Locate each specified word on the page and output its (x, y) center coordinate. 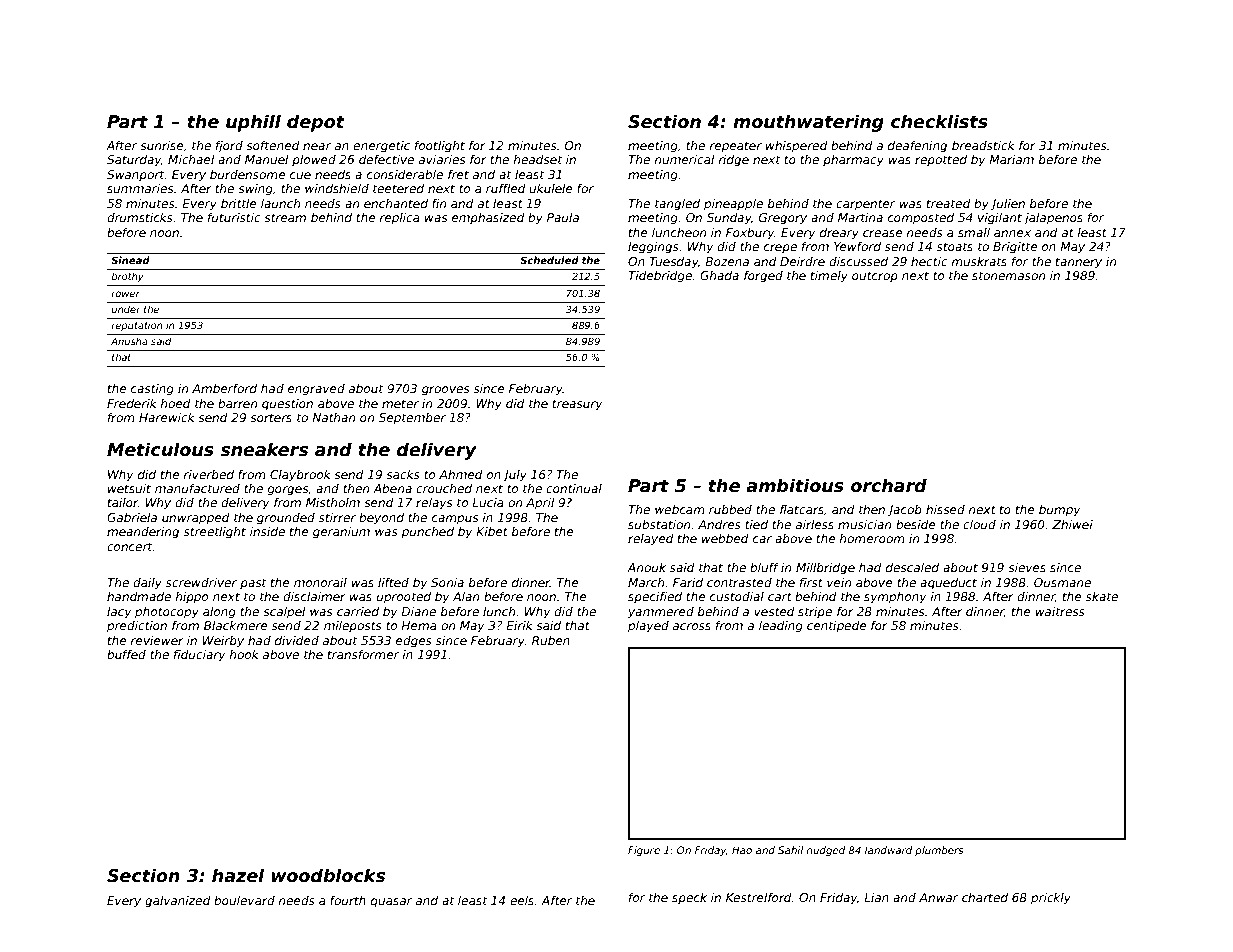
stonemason (1008, 275)
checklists (939, 121)
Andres (719, 524)
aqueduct (948, 584)
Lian (876, 897)
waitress (1060, 611)
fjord (229, 147)
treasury (577, 405)
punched (427, 533)
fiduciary (200, 656)
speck (689, 899)
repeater (736, 147)
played (648, 627)
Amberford (224, 388)
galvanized (178, 902)
